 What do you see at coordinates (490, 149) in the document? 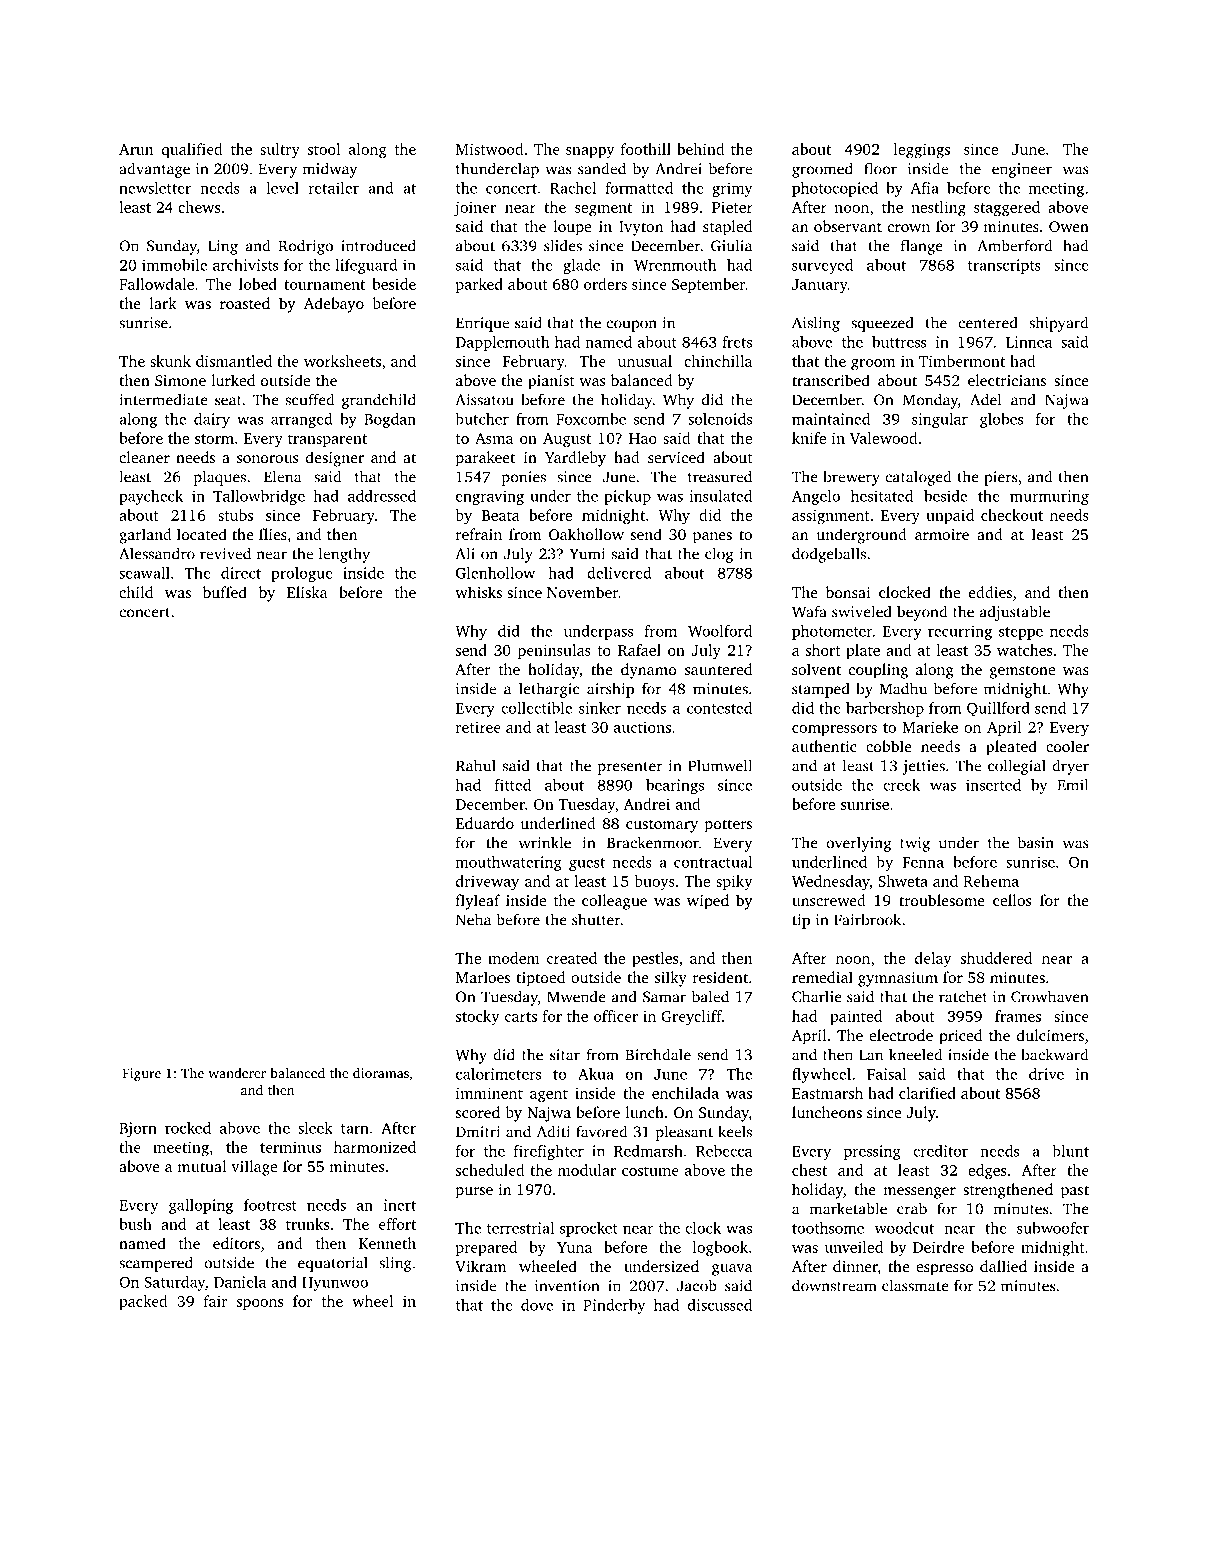
I see `Mistwood` at bounding box center [490, 149].
